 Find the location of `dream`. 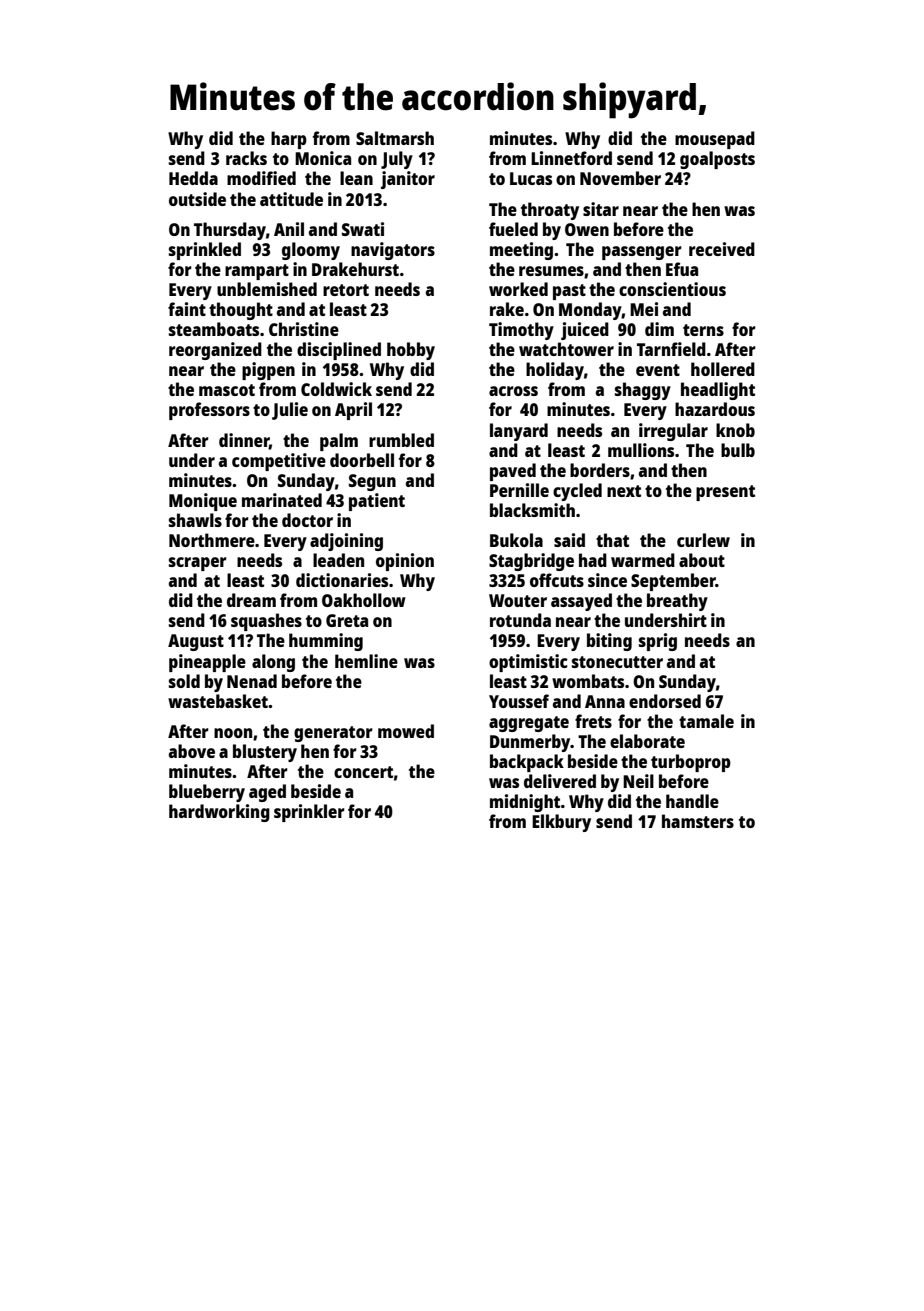

dream is located at coordinates (251, 600).
